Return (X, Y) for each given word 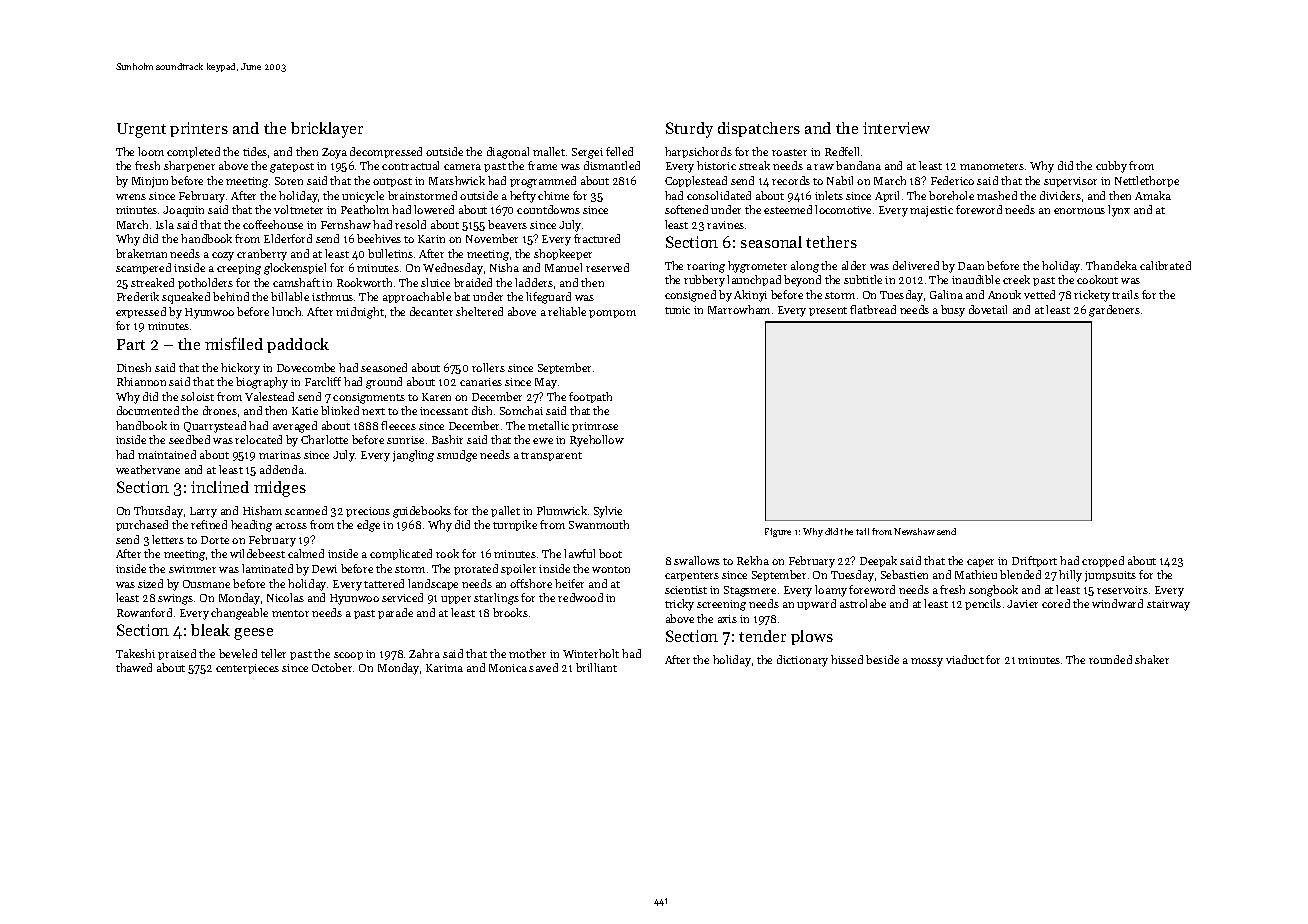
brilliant (596, 667)
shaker (1152, 659)
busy (953, 311)
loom (151, 151)
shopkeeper (563, 254)
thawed (134, 667)
